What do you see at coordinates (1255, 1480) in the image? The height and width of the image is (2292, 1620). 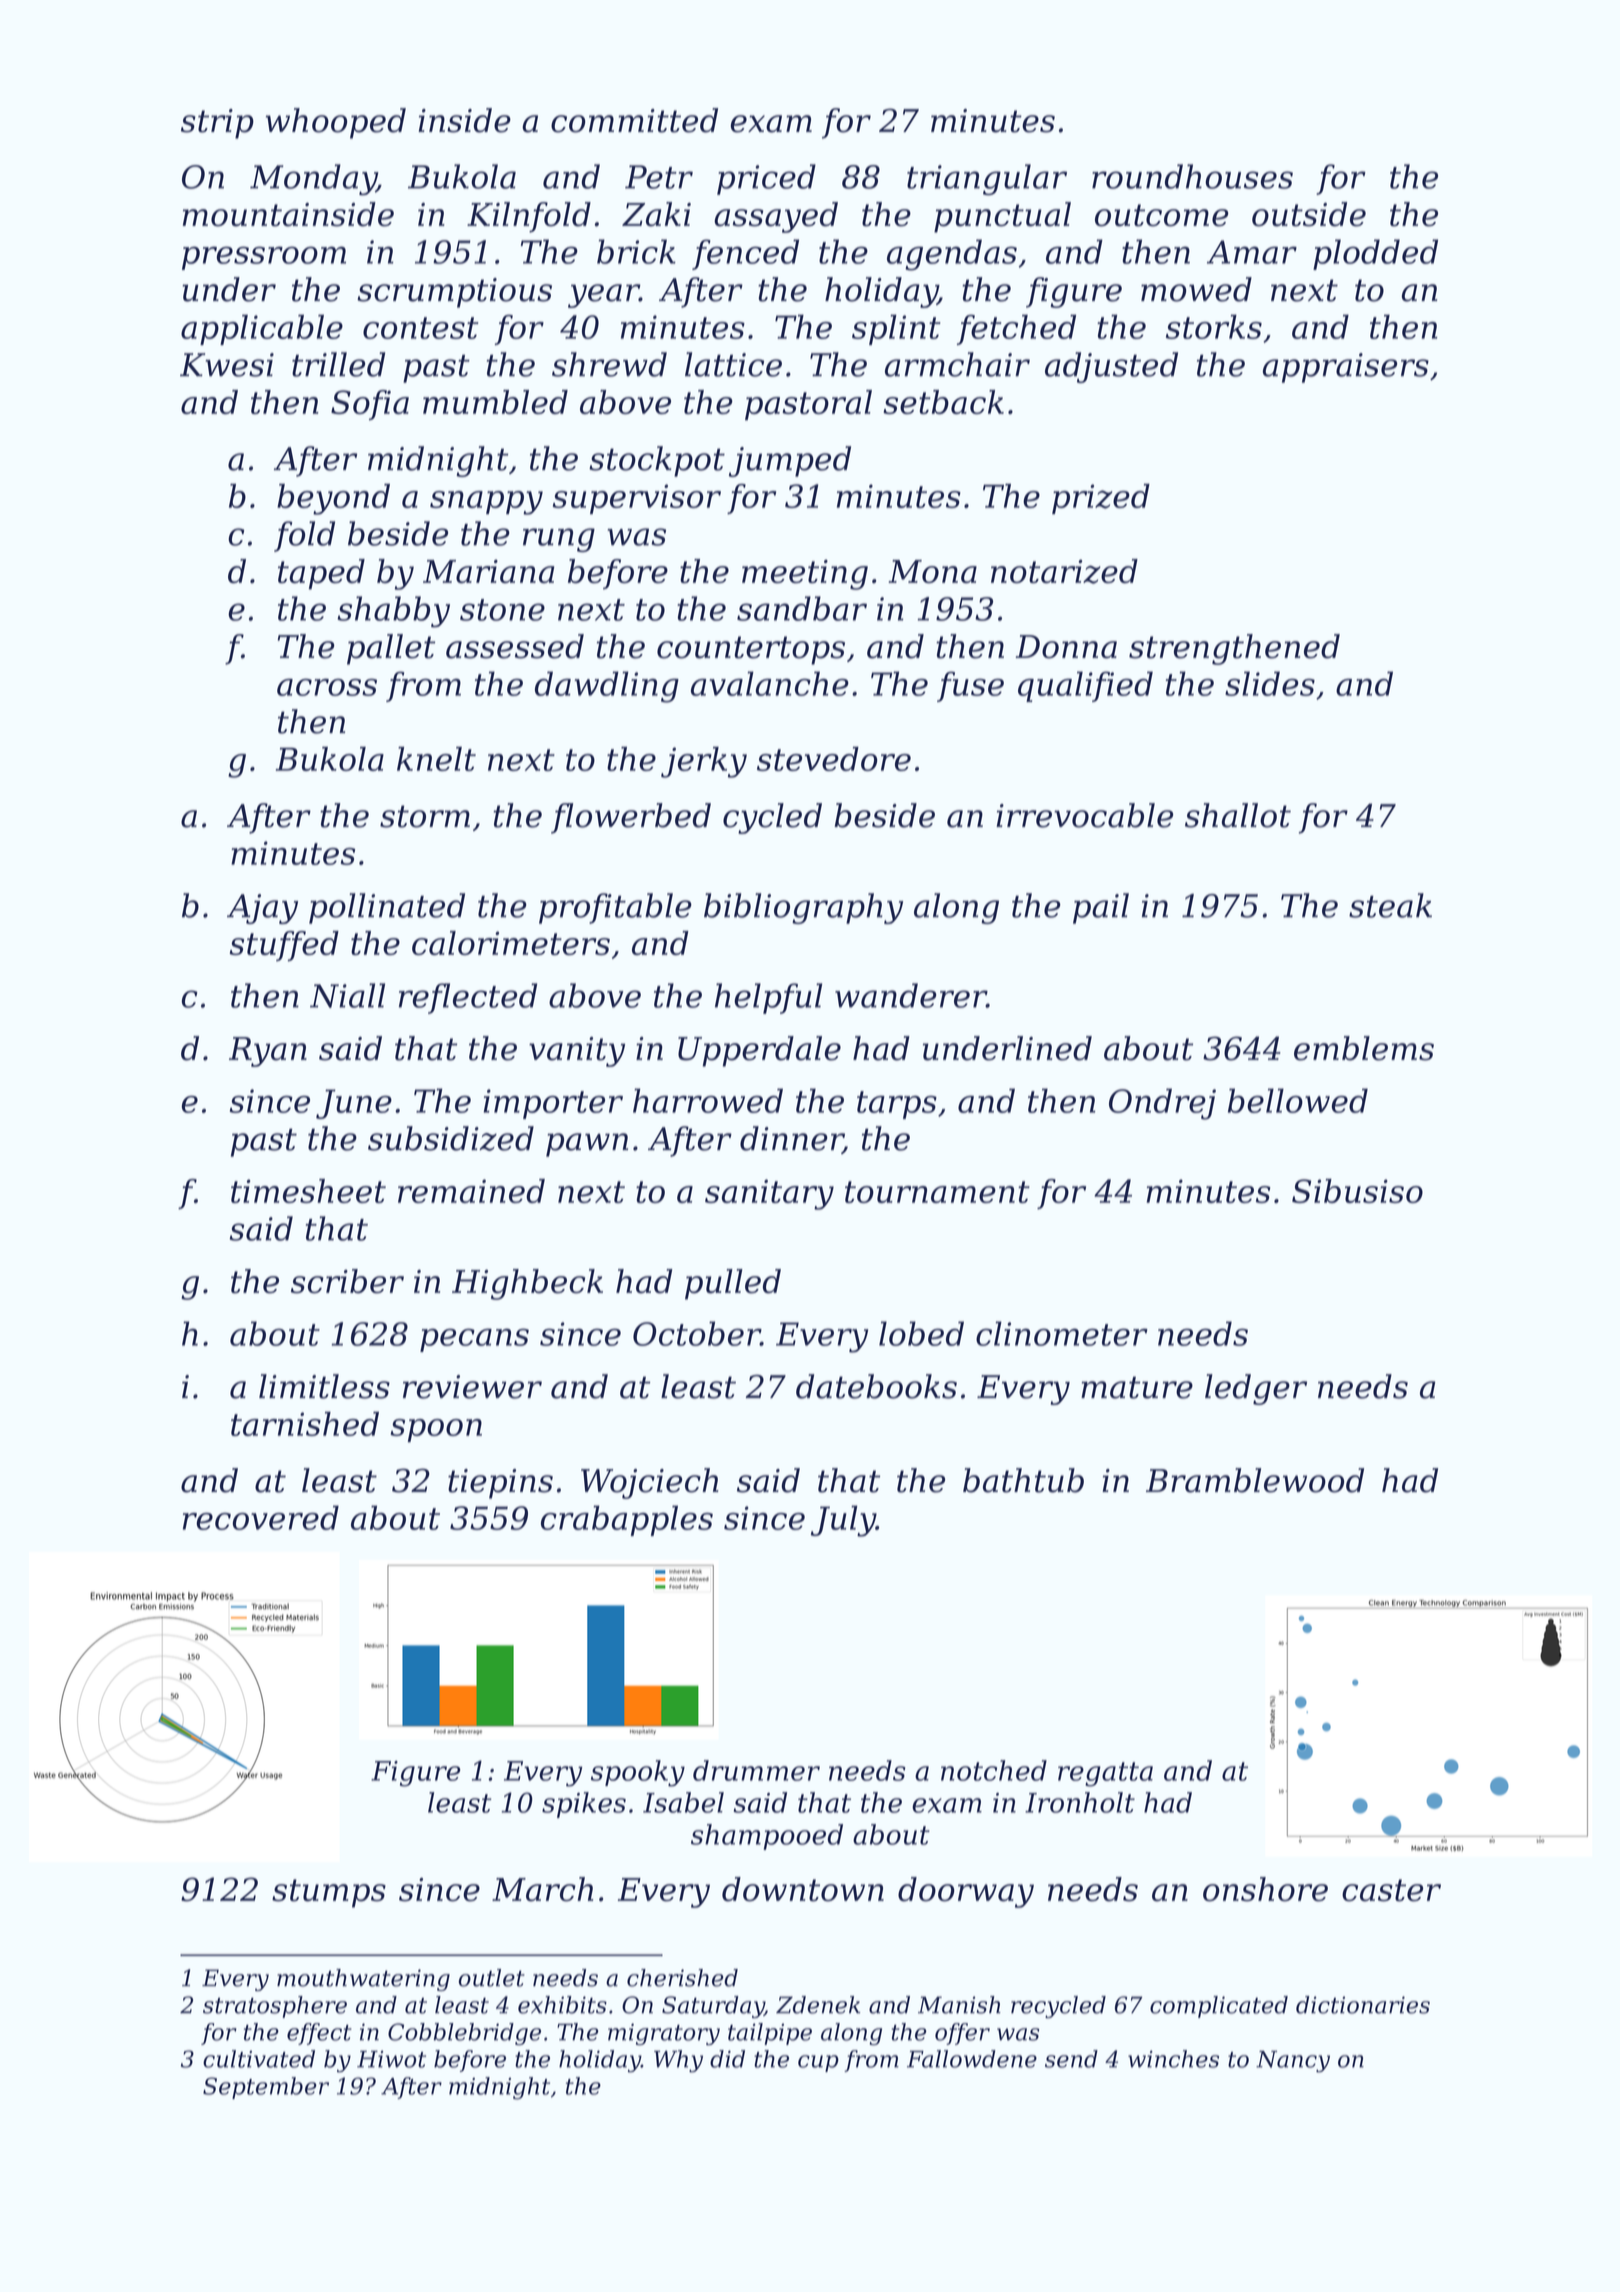 I see `Bramblewood` at bounding box center [1255, 1480].
